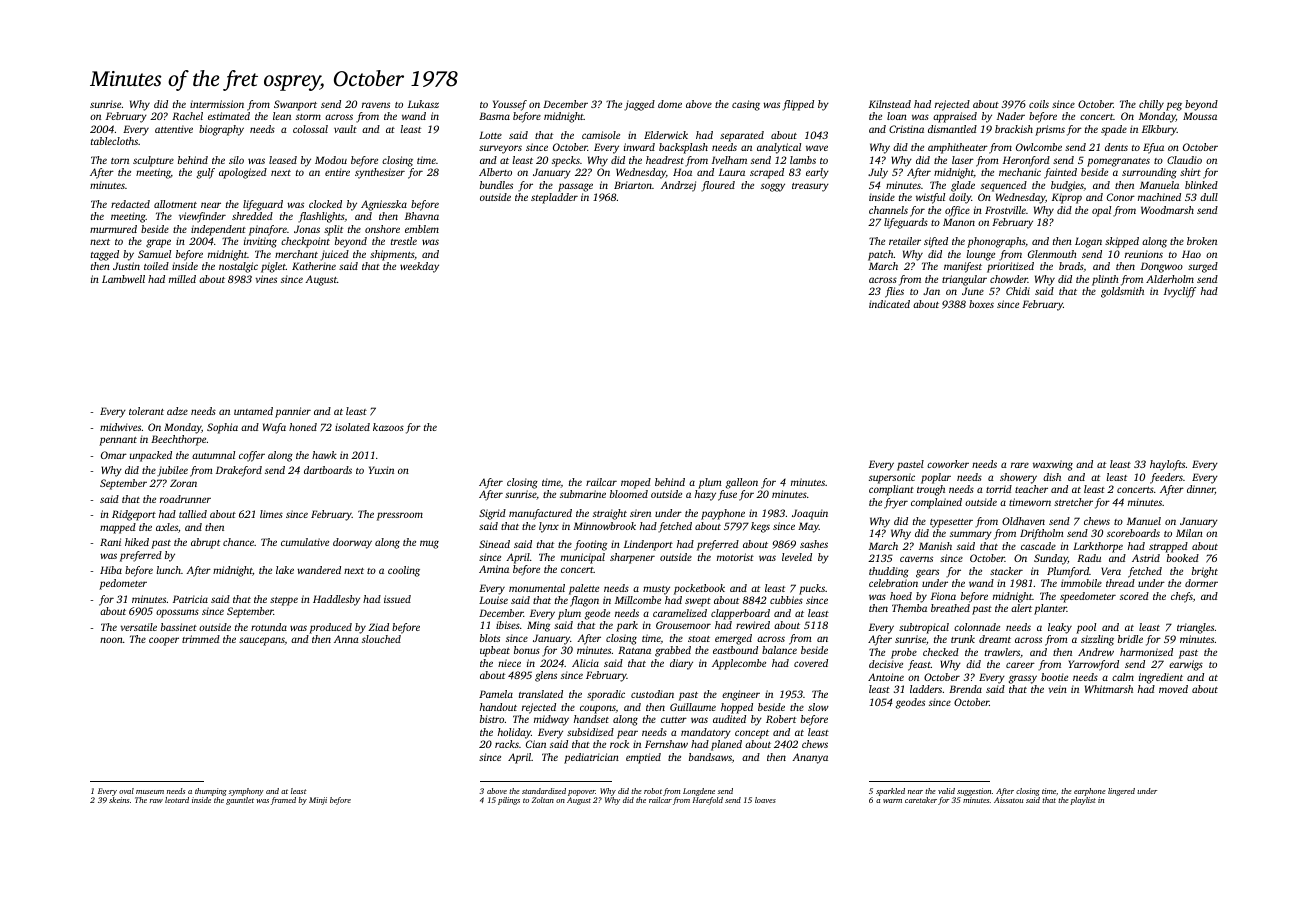 The height and width of the document is (924, 1308). Describe the element at coordinates (1201, 490) in the document. I see `dinner` at that location.
